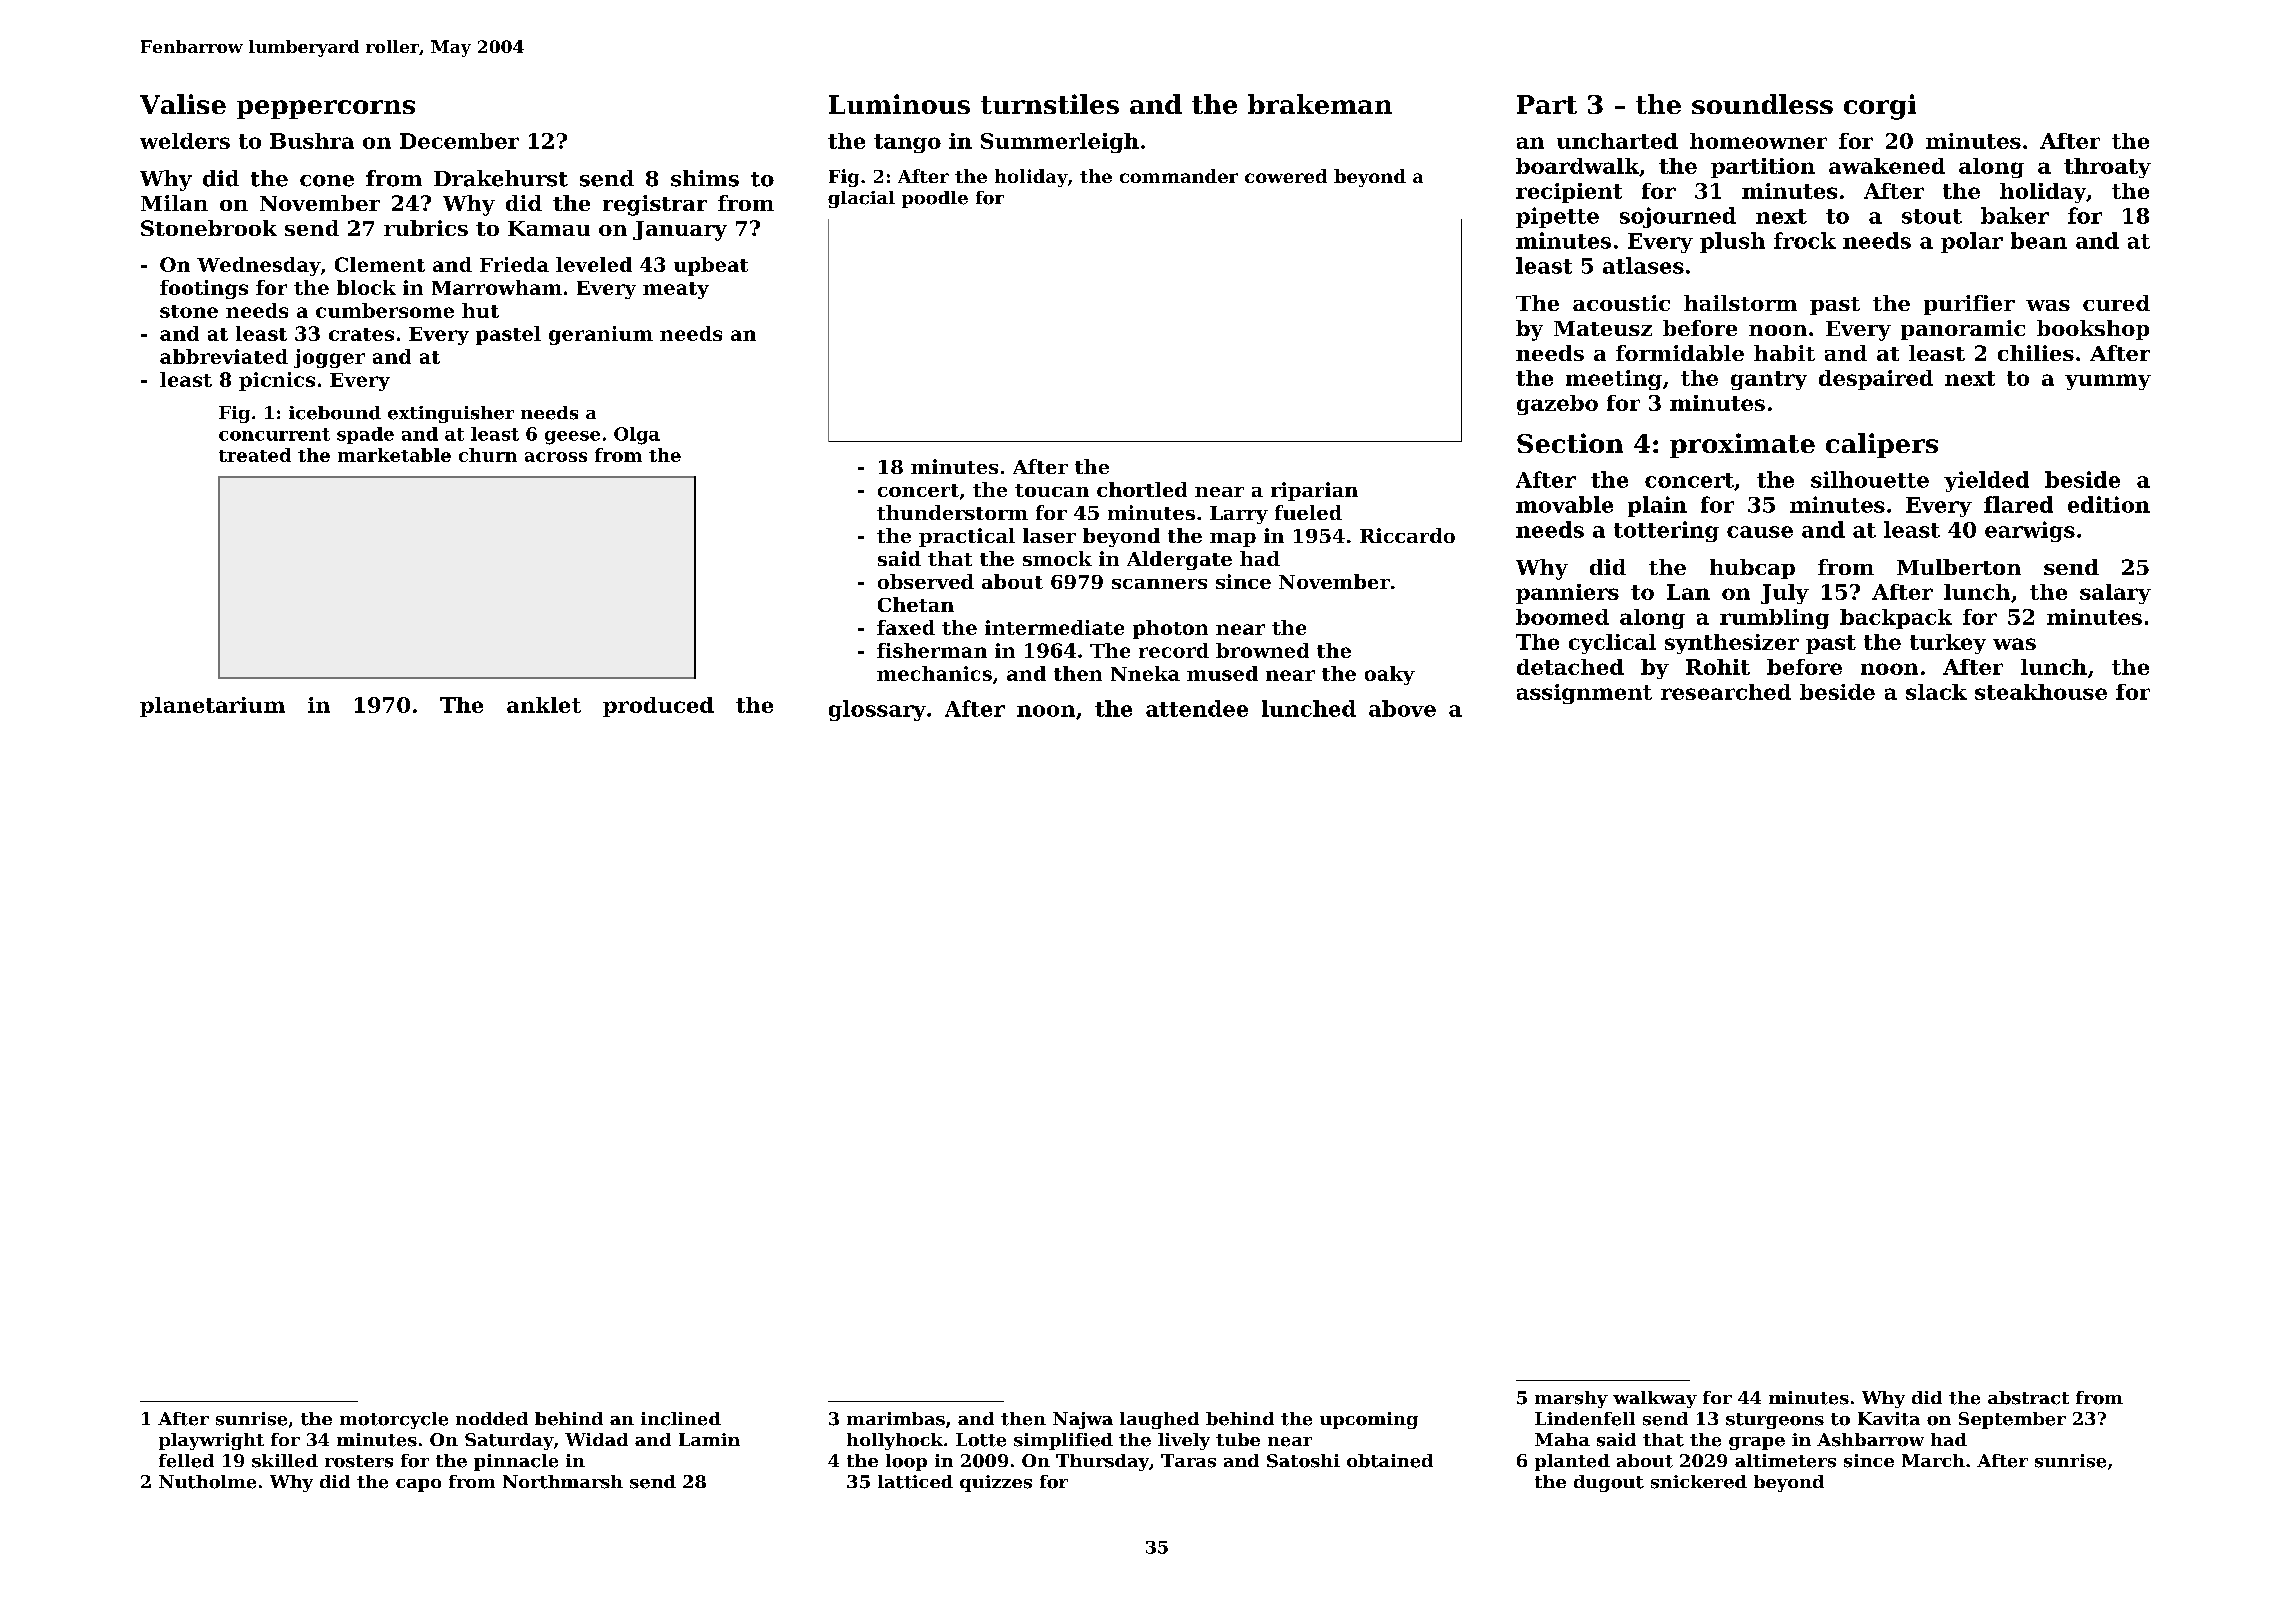 This screenshot has width=2290, height=1619. I want to click on treated, so click(255, 455).
